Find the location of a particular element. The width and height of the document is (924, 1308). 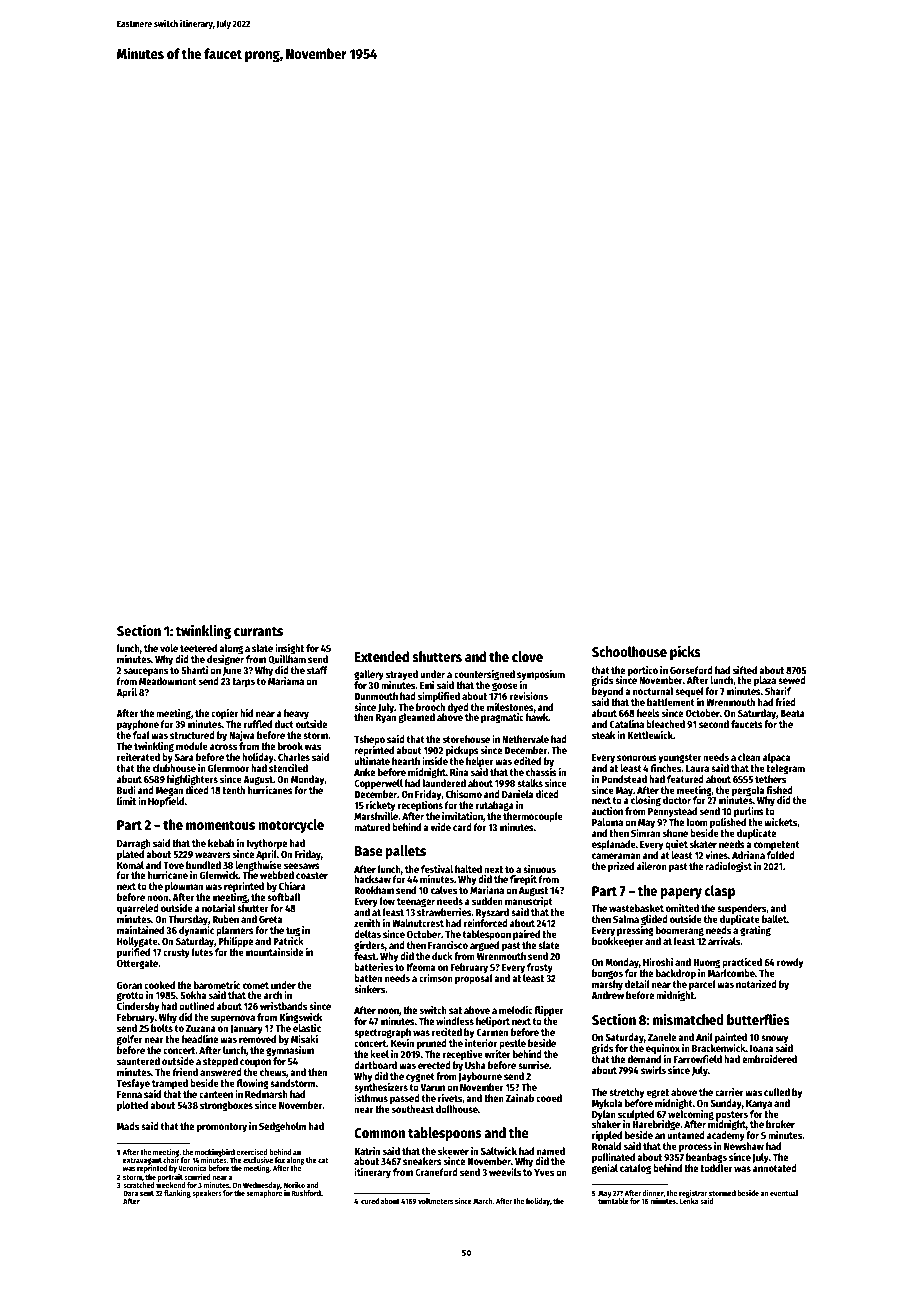

Huong is located at coordinates (706, 963).
